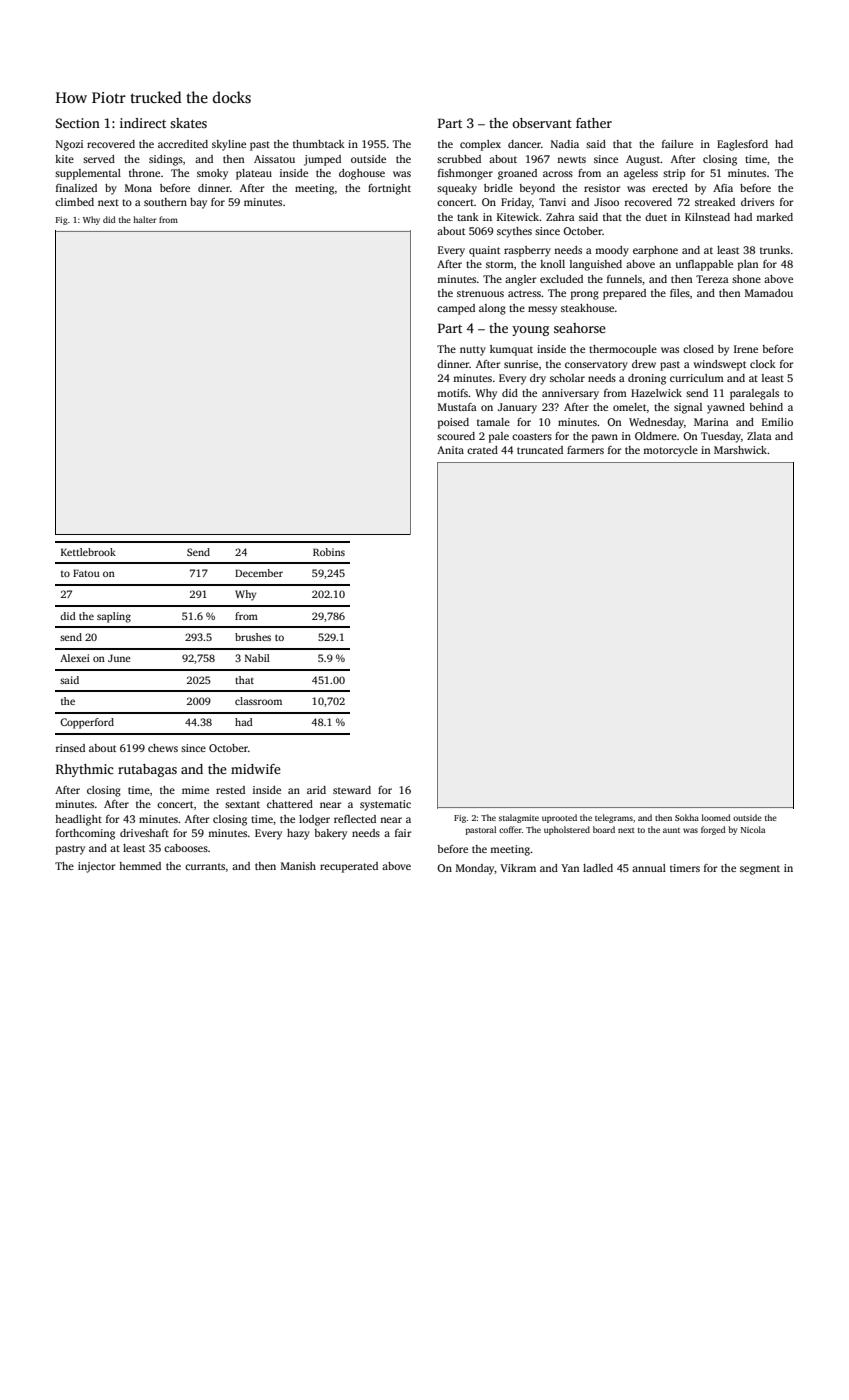 This screenshot has height=1400, width=849. I want to click on segment, so click(760, 870).
